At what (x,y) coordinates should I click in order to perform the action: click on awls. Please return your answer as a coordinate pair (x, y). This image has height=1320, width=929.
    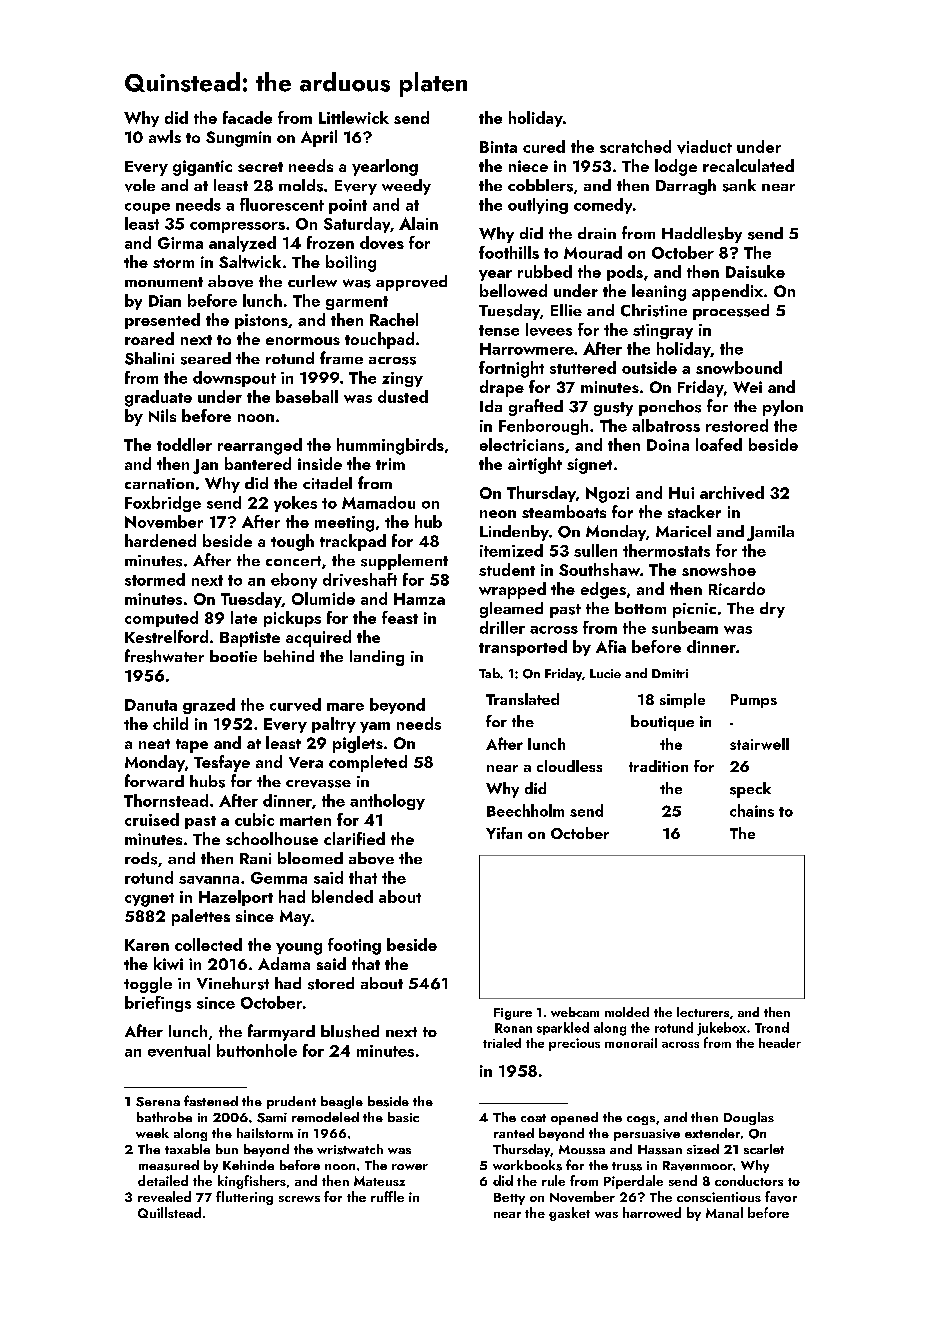
    Looking at the image, I should click on (165, 136).
